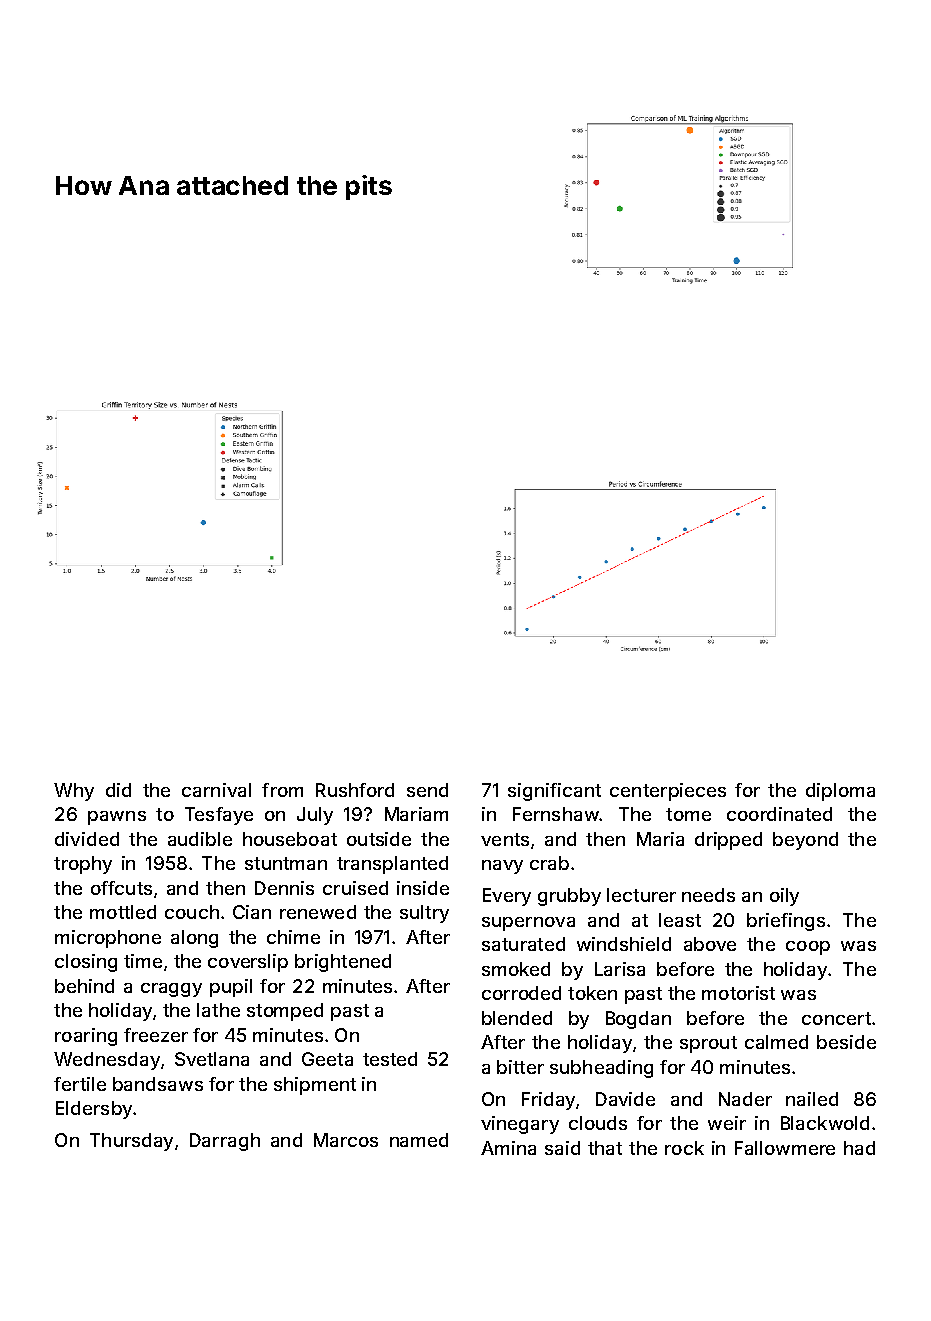 The width and height of the document is (931, 1321). Describe the element at coordinates (598, 1123) in the document. I see `clouds` at that location.
